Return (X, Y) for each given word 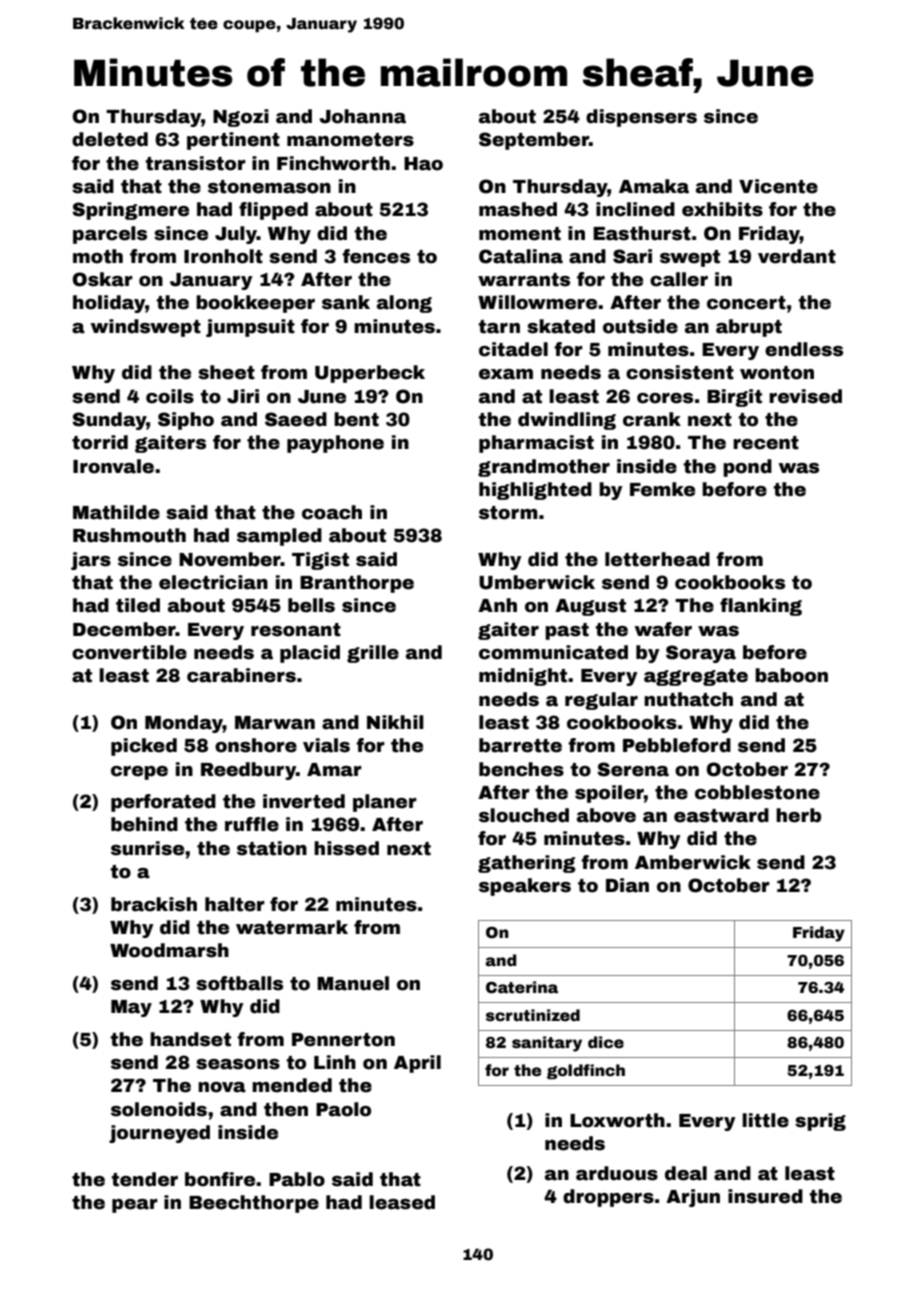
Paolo (343, 1109)
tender (144, 1179)
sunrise (147, 848)
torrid (100, 442)
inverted (304, 801)
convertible (129, 652)
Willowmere (537, 302)
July (236, 235)
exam (506, 374)
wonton (777, 373)
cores (665, 398)
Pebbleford (677, 745)
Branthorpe (357, 584)
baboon (791, 675)
